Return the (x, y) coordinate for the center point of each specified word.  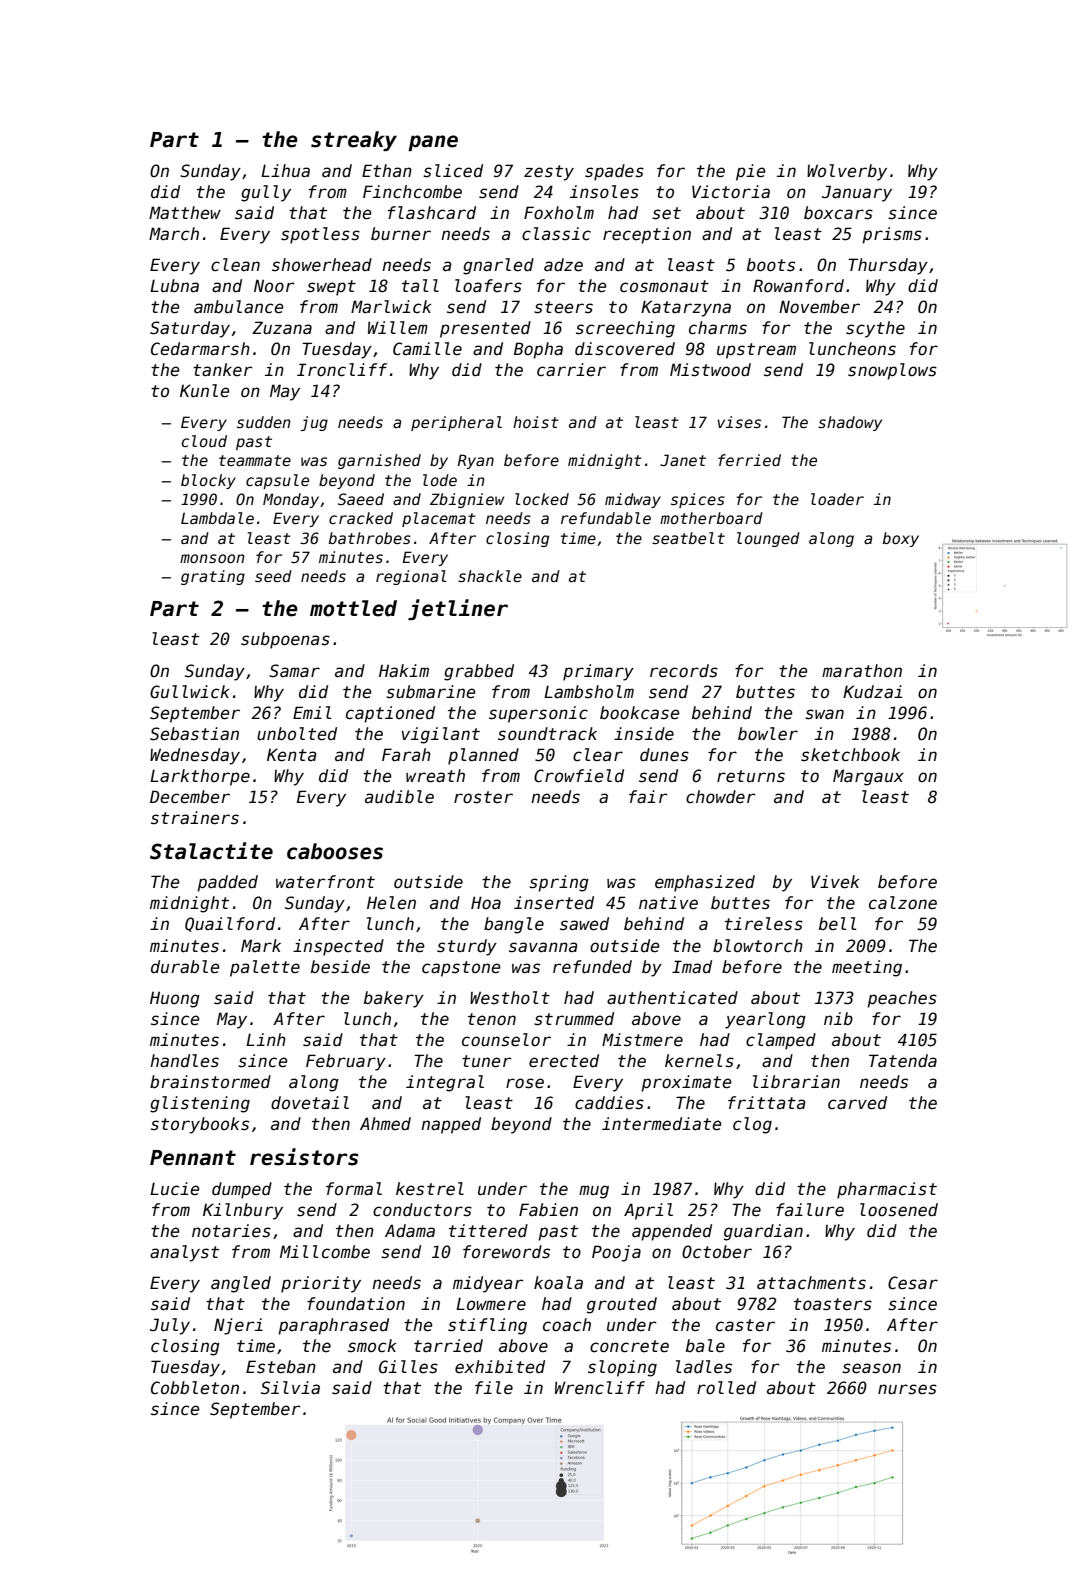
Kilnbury (243, 1211)
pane (433, 143)
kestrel (430, 1189)
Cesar (913, 1283)
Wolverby (847, 172)
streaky (354, 141)
